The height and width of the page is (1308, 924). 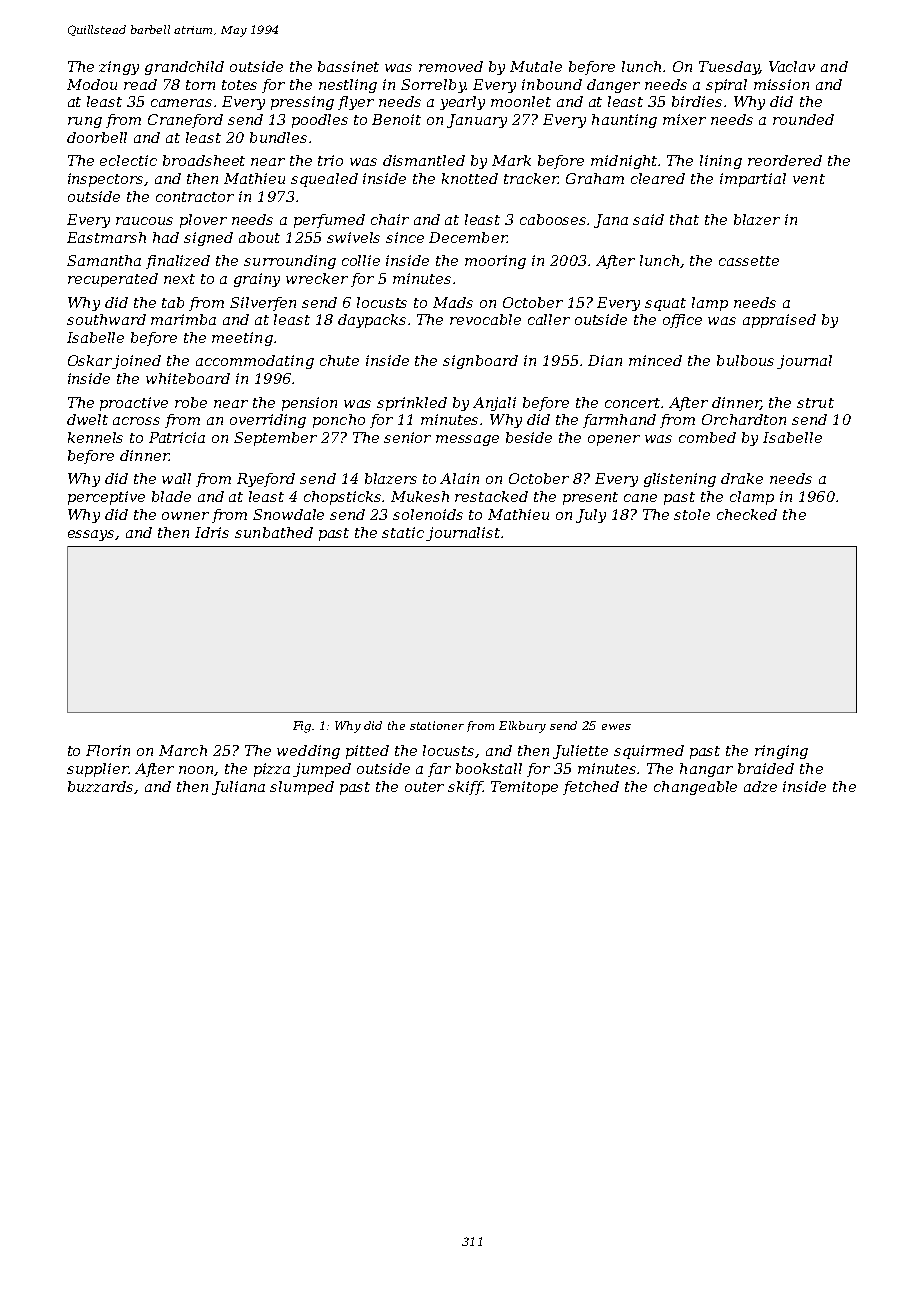 I want to click on outer, so click(x=424, y=787).
